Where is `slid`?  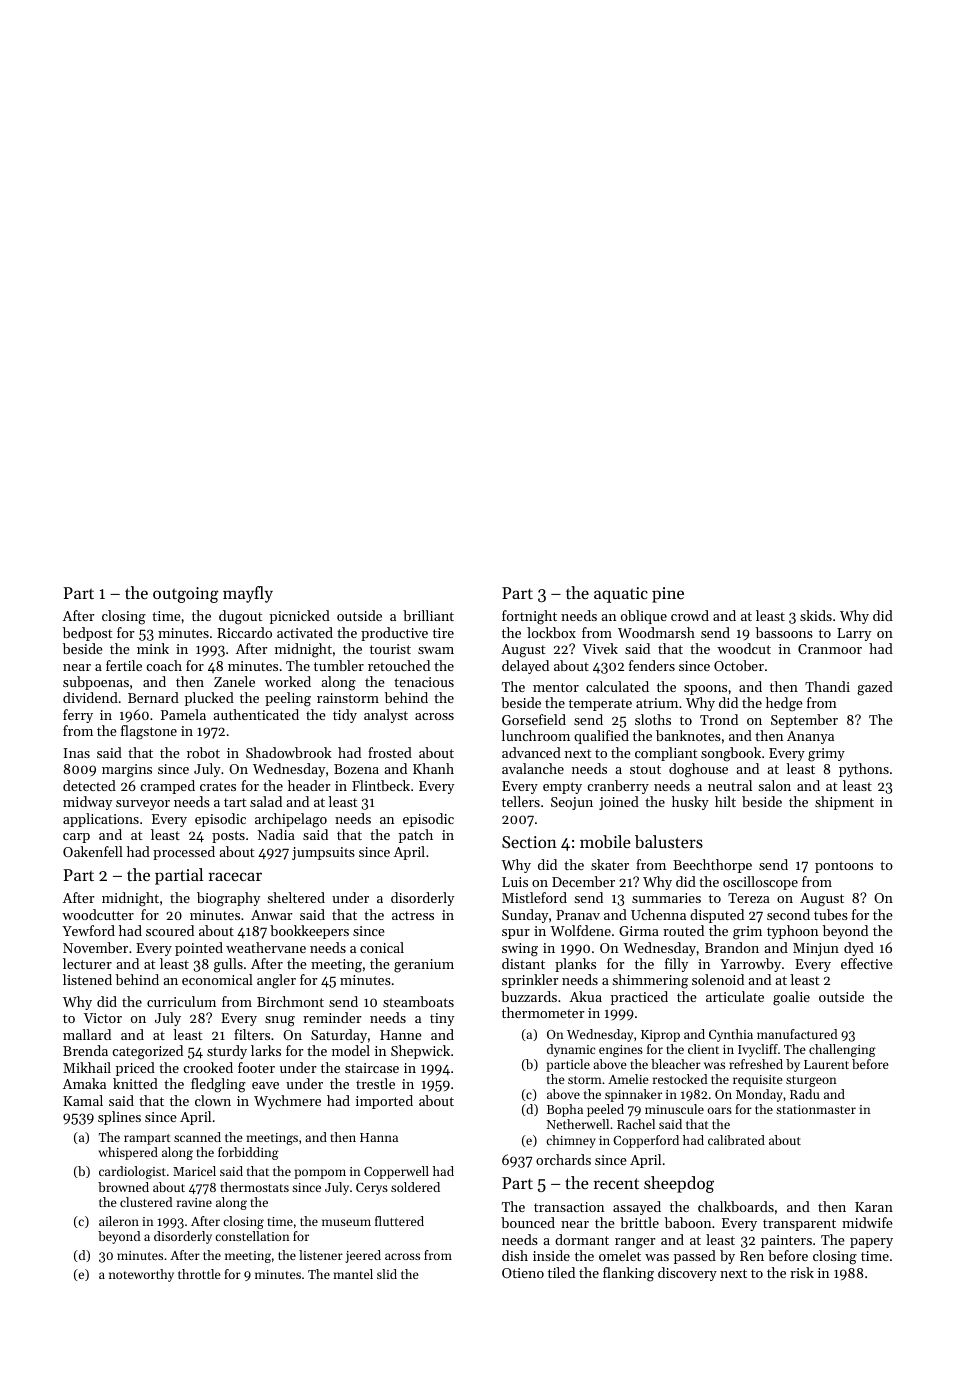 slid is located at coordinates (387, 1274).
